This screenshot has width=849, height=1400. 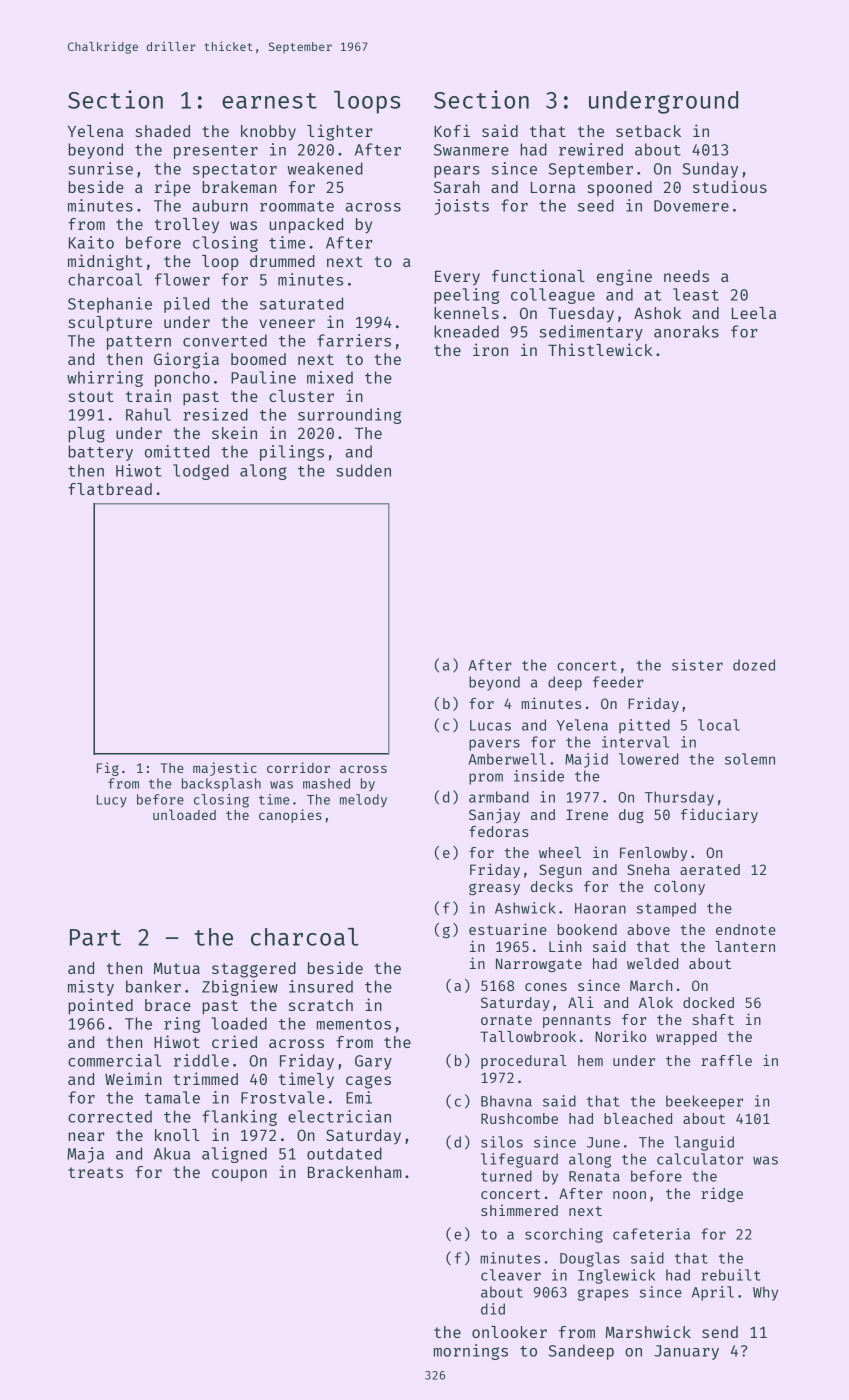 What do you see at coordinates (754, 313) in the screenshot?
I see `Leela` at bounding box center [754, 313].
